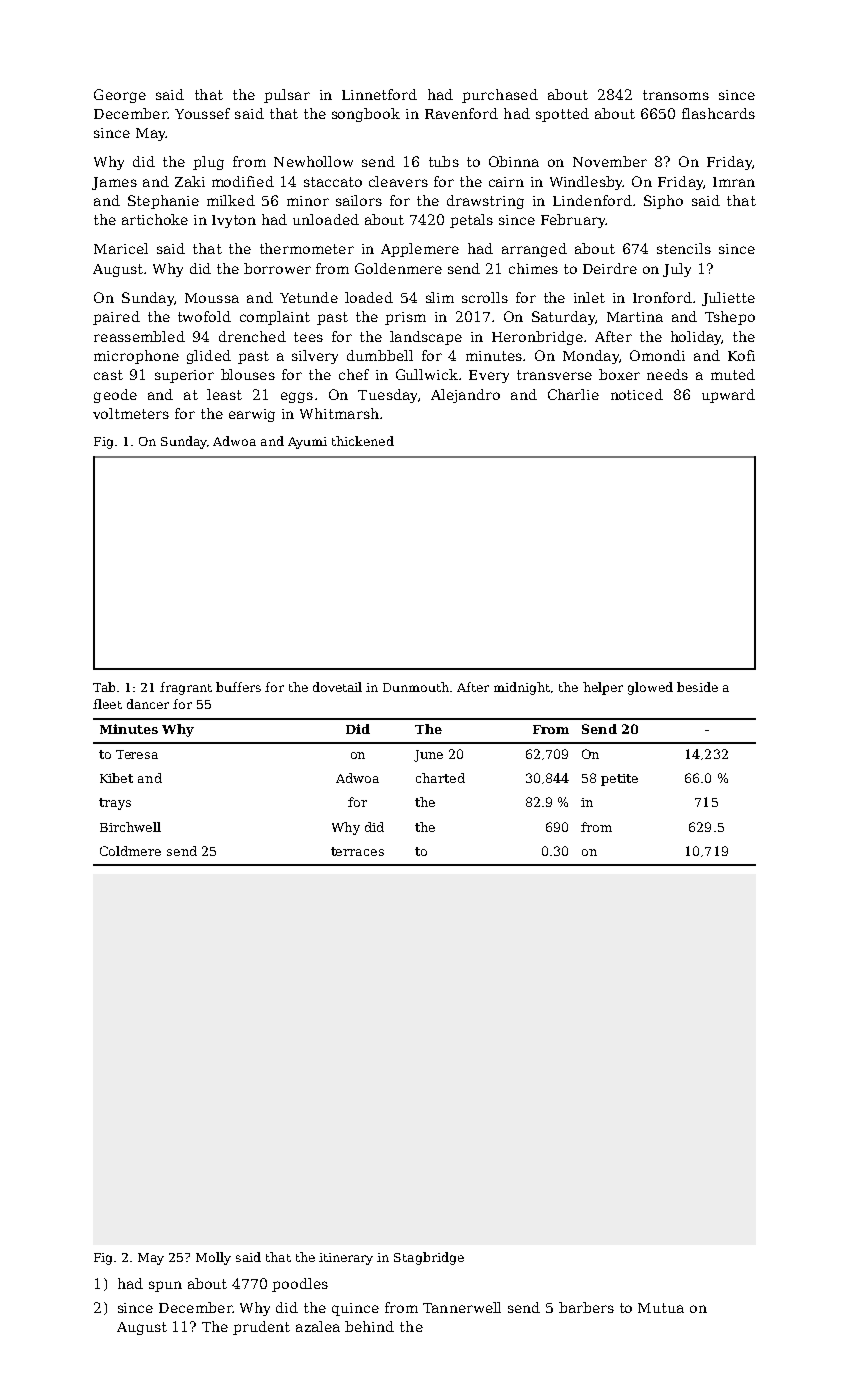 Image resolution: width=849 pixels, height=1400 pixels. What do you see at coordinates (213, 1258) in the screenshot?
I see `Molly` at bounding box center [213, 1258].
